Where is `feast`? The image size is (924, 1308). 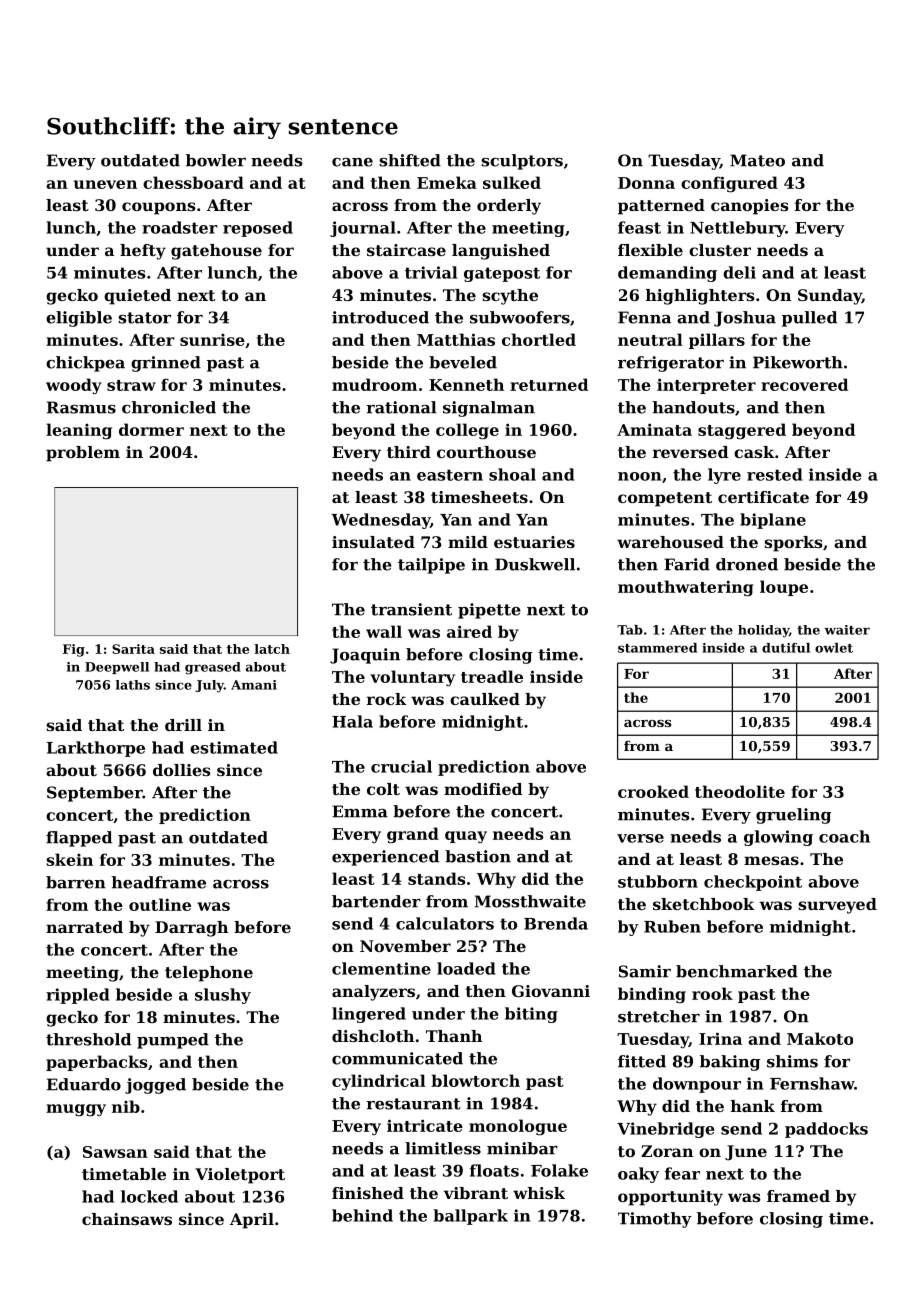
feast is located at coordinates (639, 227).
